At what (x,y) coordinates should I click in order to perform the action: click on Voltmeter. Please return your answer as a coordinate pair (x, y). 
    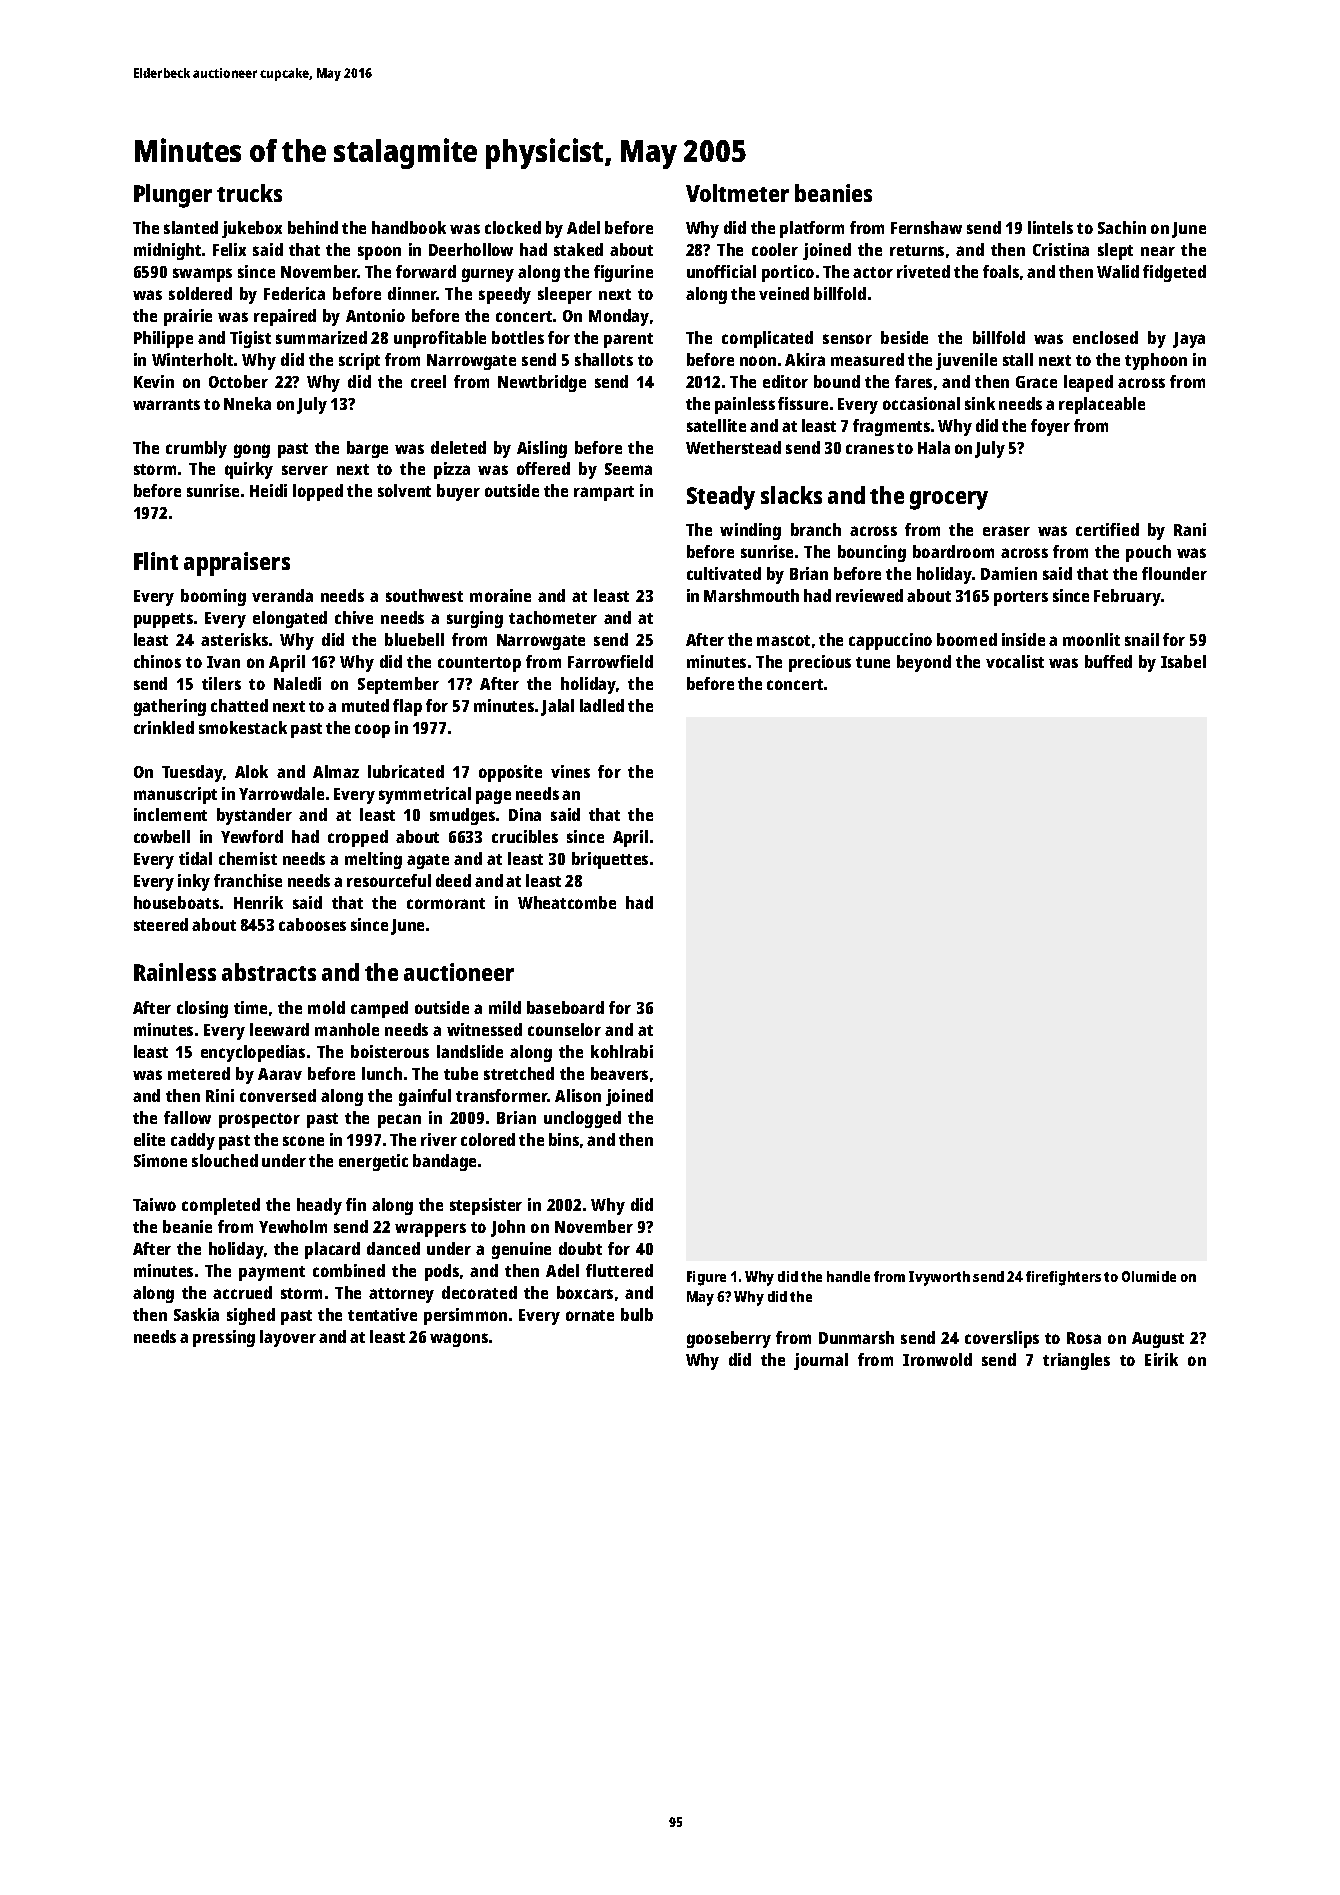
    Looking at the image, I should click on (737, 193).
